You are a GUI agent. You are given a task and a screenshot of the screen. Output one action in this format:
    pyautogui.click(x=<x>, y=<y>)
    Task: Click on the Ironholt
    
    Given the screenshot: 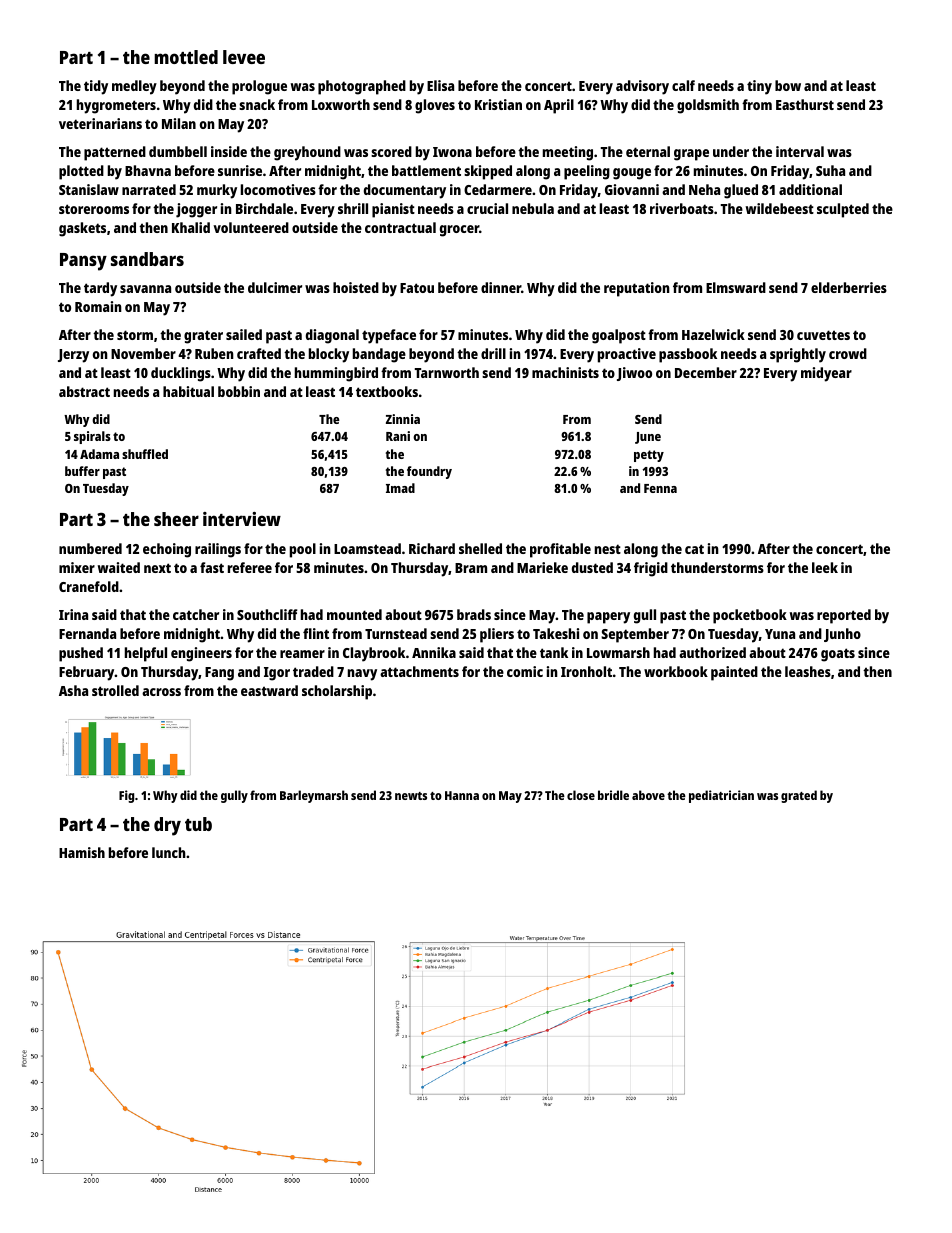 What is the action you would take?
    pyautogui.click(x=586, y=671)
